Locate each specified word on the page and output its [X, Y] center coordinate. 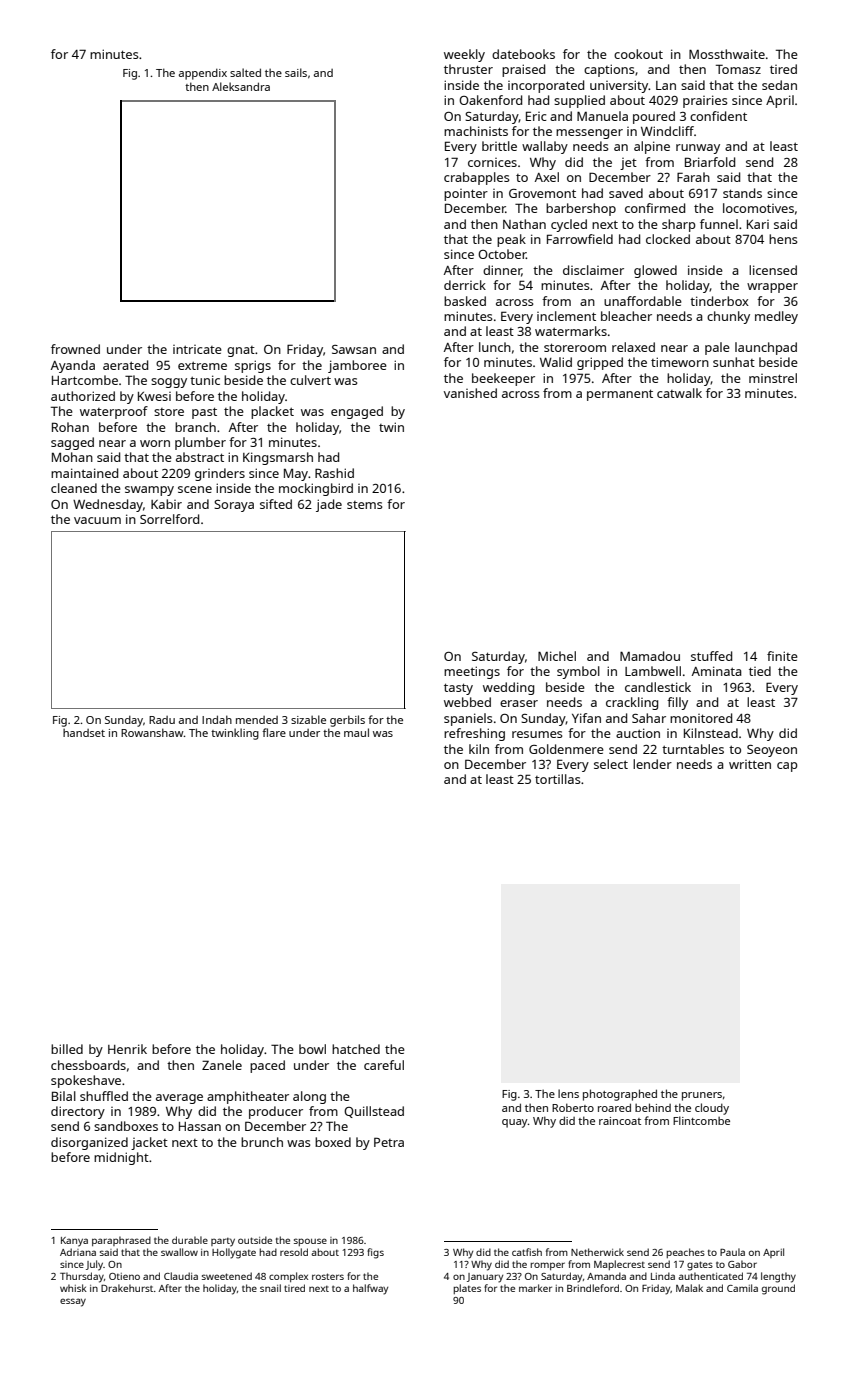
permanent [620, 395]
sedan [779, 85]
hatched [356, 1049]
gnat [241, 351]
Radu [162, 720]
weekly [464, 55]
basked [465, 301]
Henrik [127, 1049]
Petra [389, 1142]
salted [245, 72]
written [750, 764]
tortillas [558, 779]
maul [356, 732]
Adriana [78, 1252]
